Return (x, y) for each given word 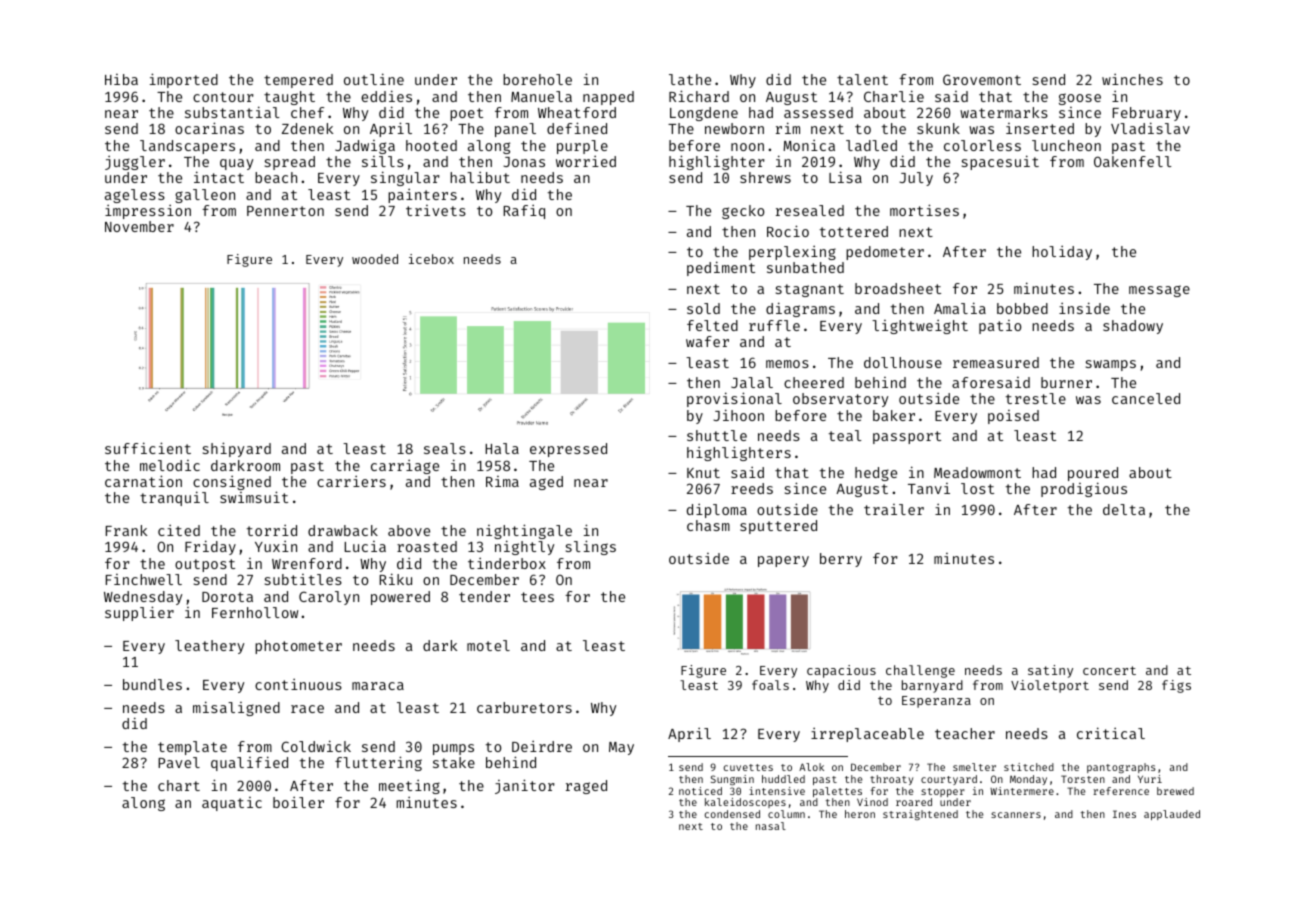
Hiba (121, 79)
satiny (1050, 671)
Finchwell (144, 579)
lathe (690, 79)
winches (1132, 79)
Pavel (179, 762)
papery (783, 561)
